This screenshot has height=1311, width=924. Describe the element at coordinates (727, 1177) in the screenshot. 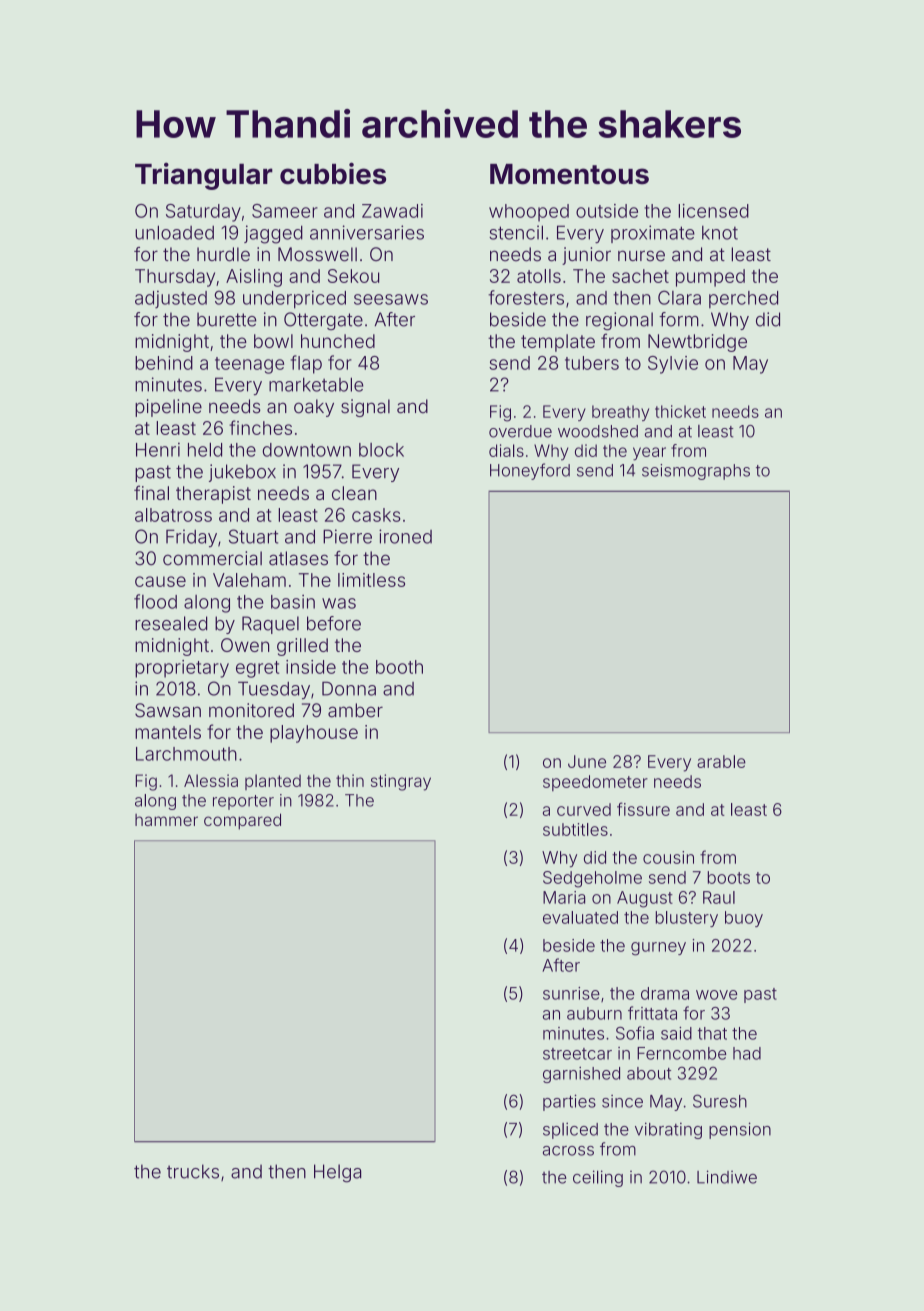

I see `Lindiwe` at that location.
